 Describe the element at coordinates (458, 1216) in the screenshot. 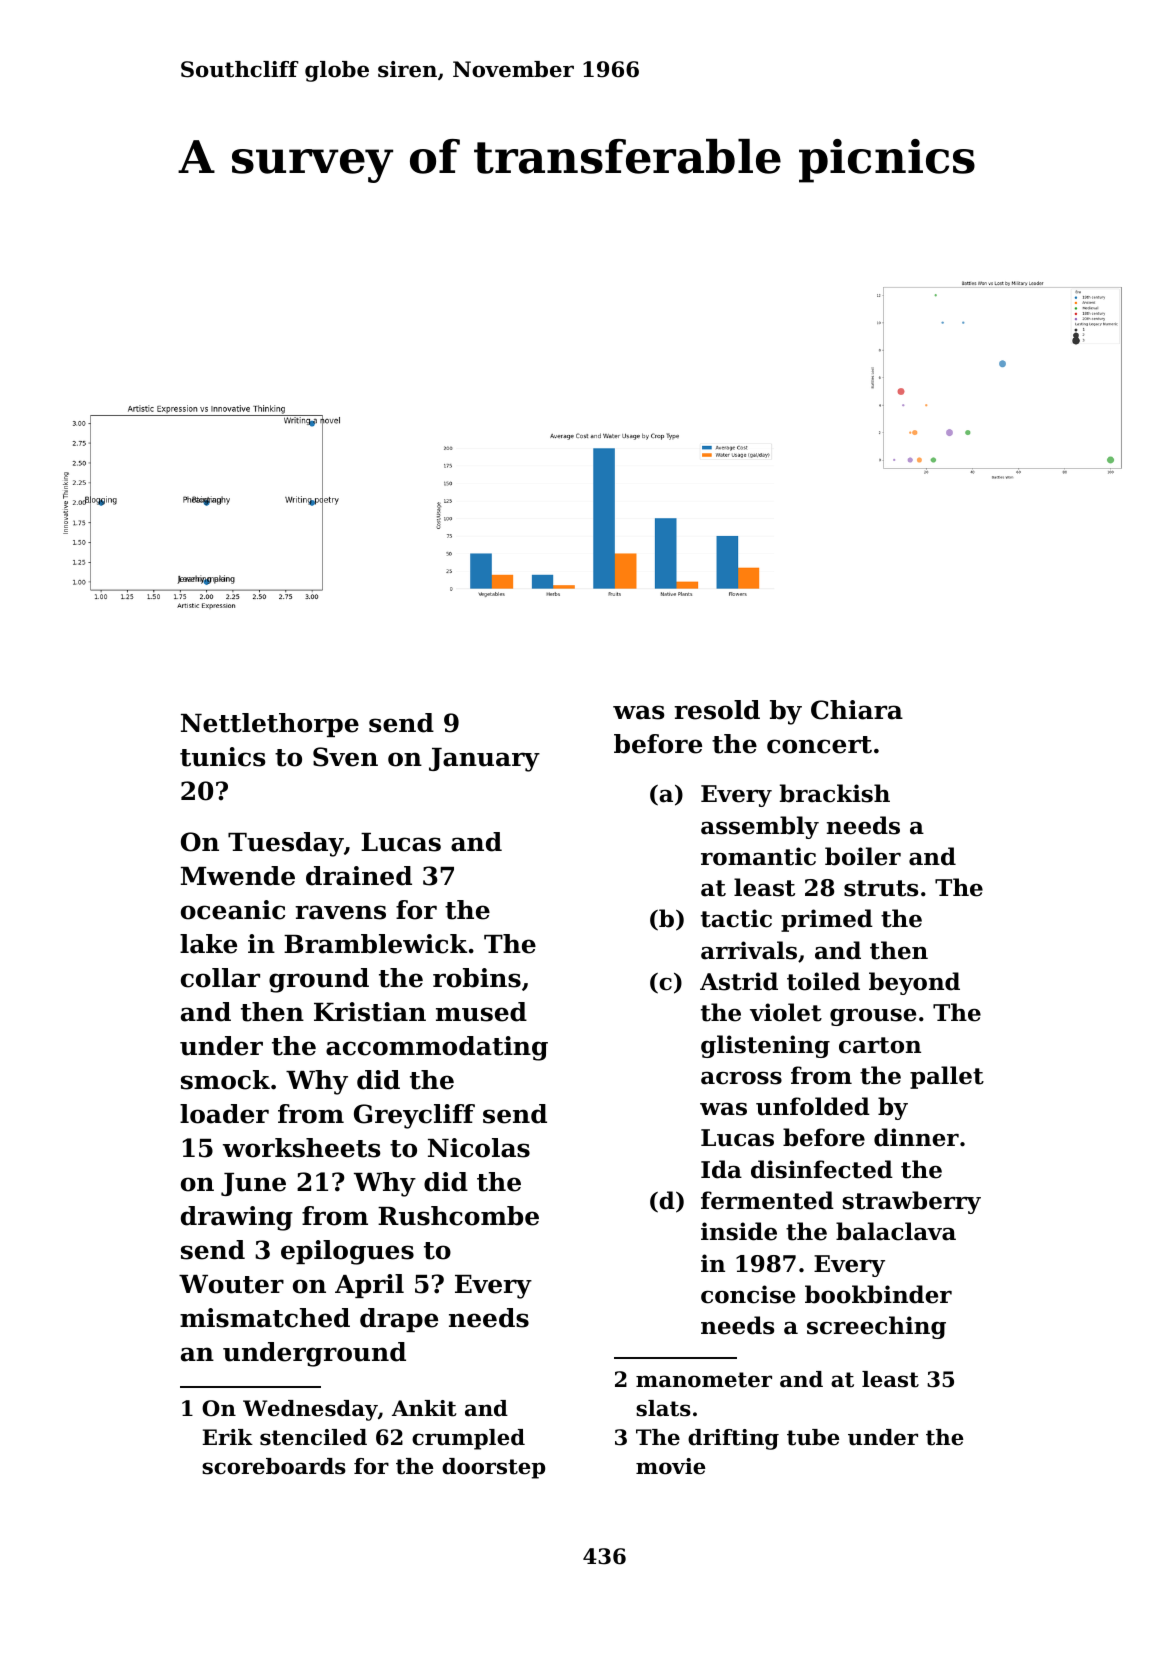

I see `Rushcombe` at that location.
